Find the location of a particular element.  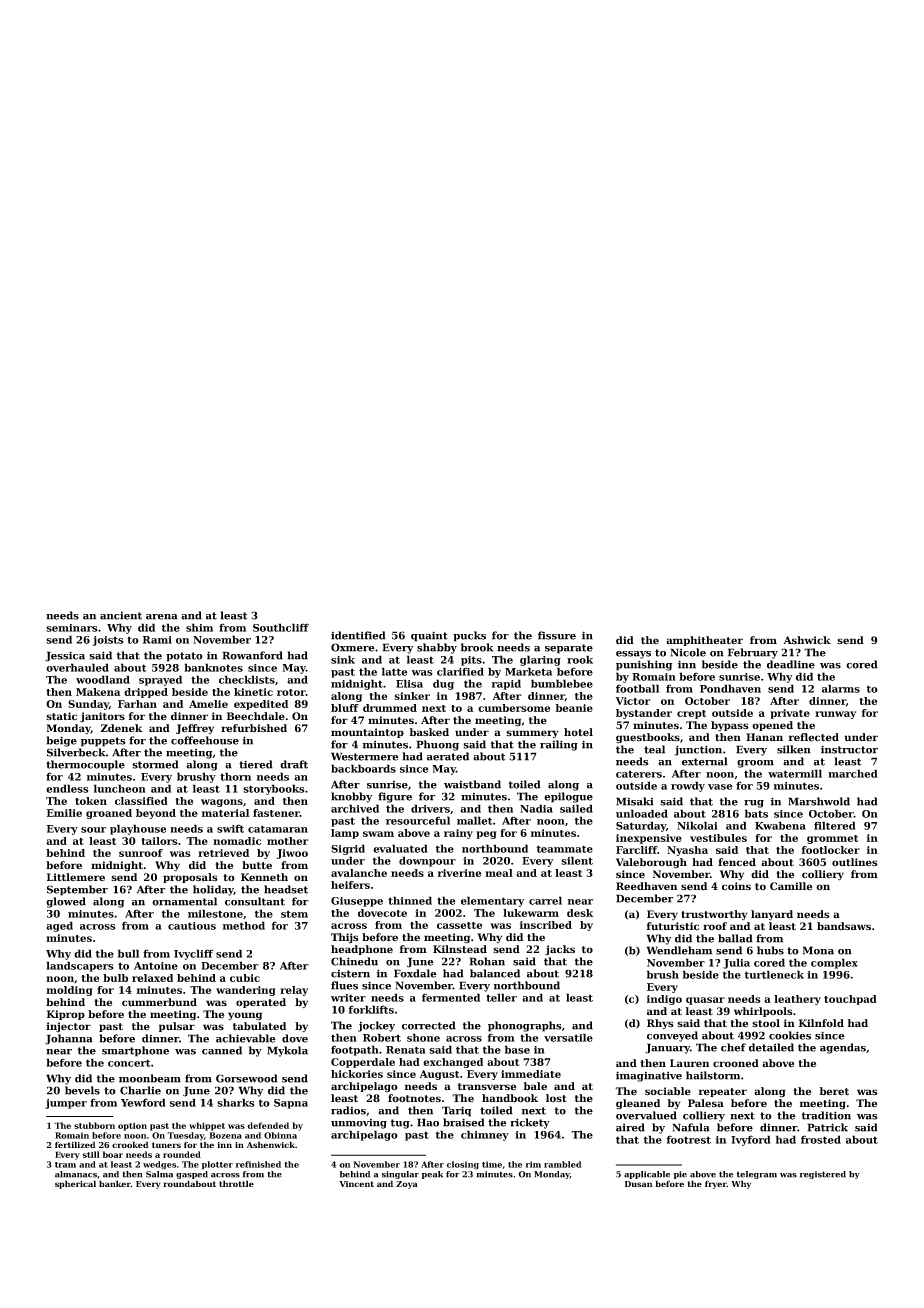

vestibules is located at coordinates (718, 838).
